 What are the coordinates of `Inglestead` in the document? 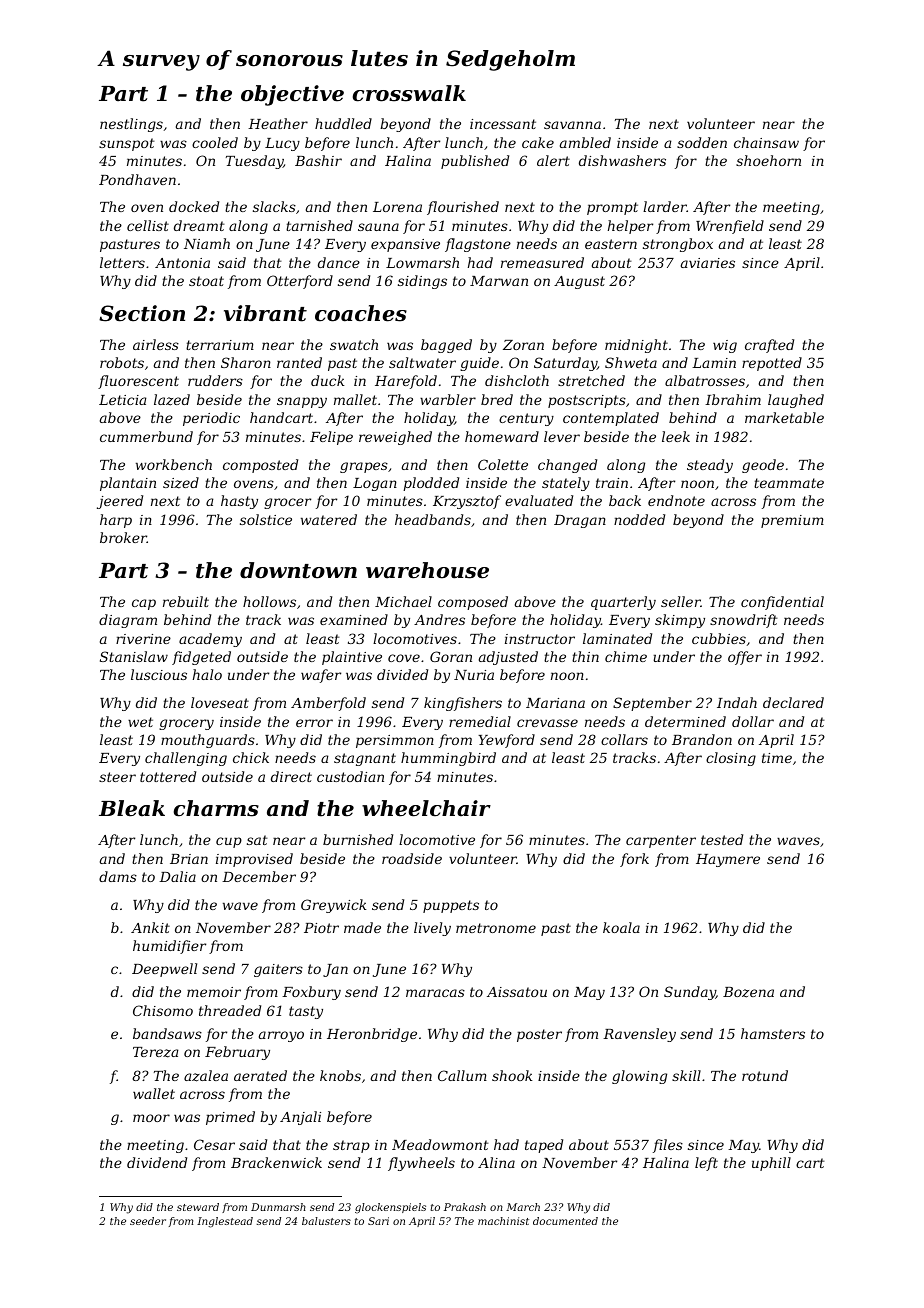 It's located at (225, 1222).
